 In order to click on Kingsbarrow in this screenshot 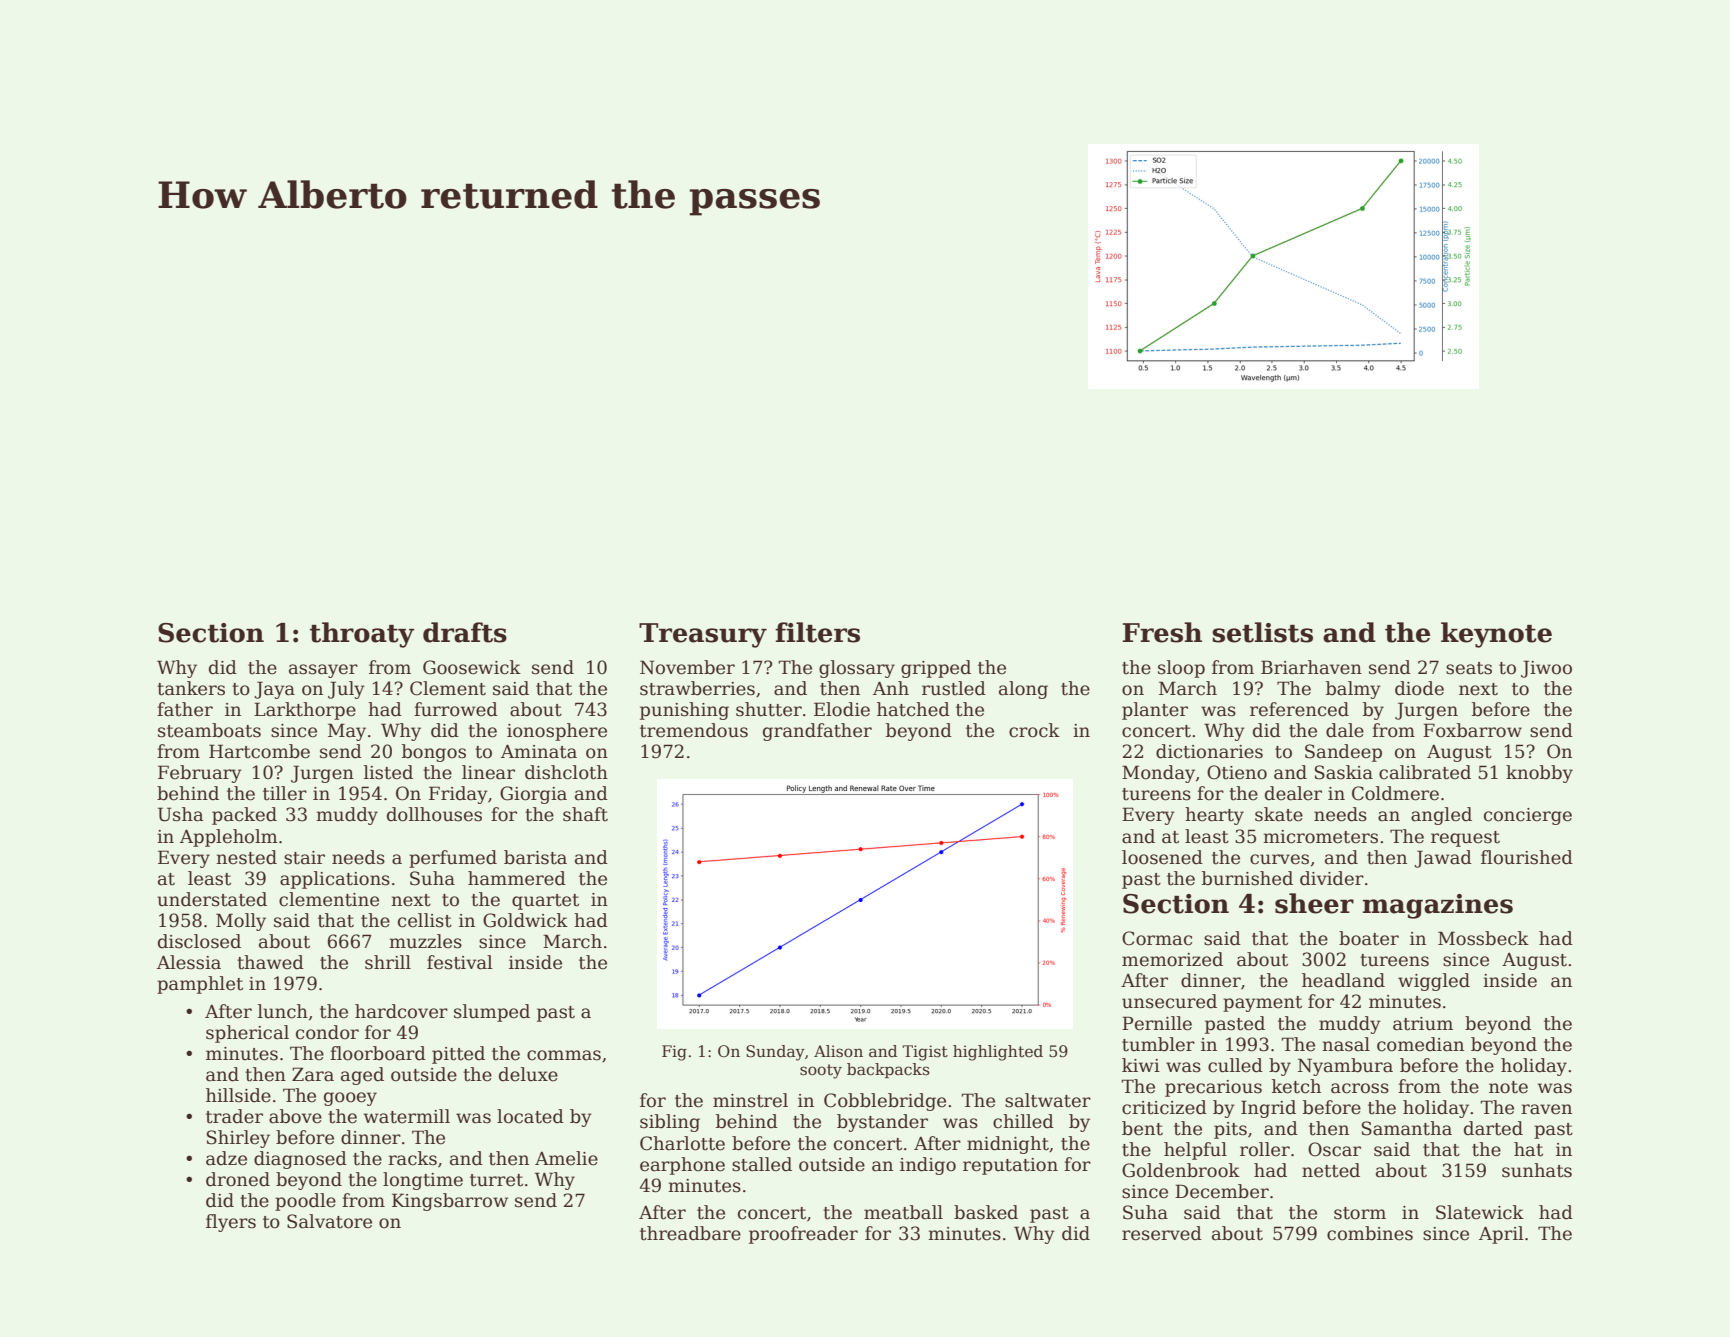, I will do `click(450, 1202)`.
